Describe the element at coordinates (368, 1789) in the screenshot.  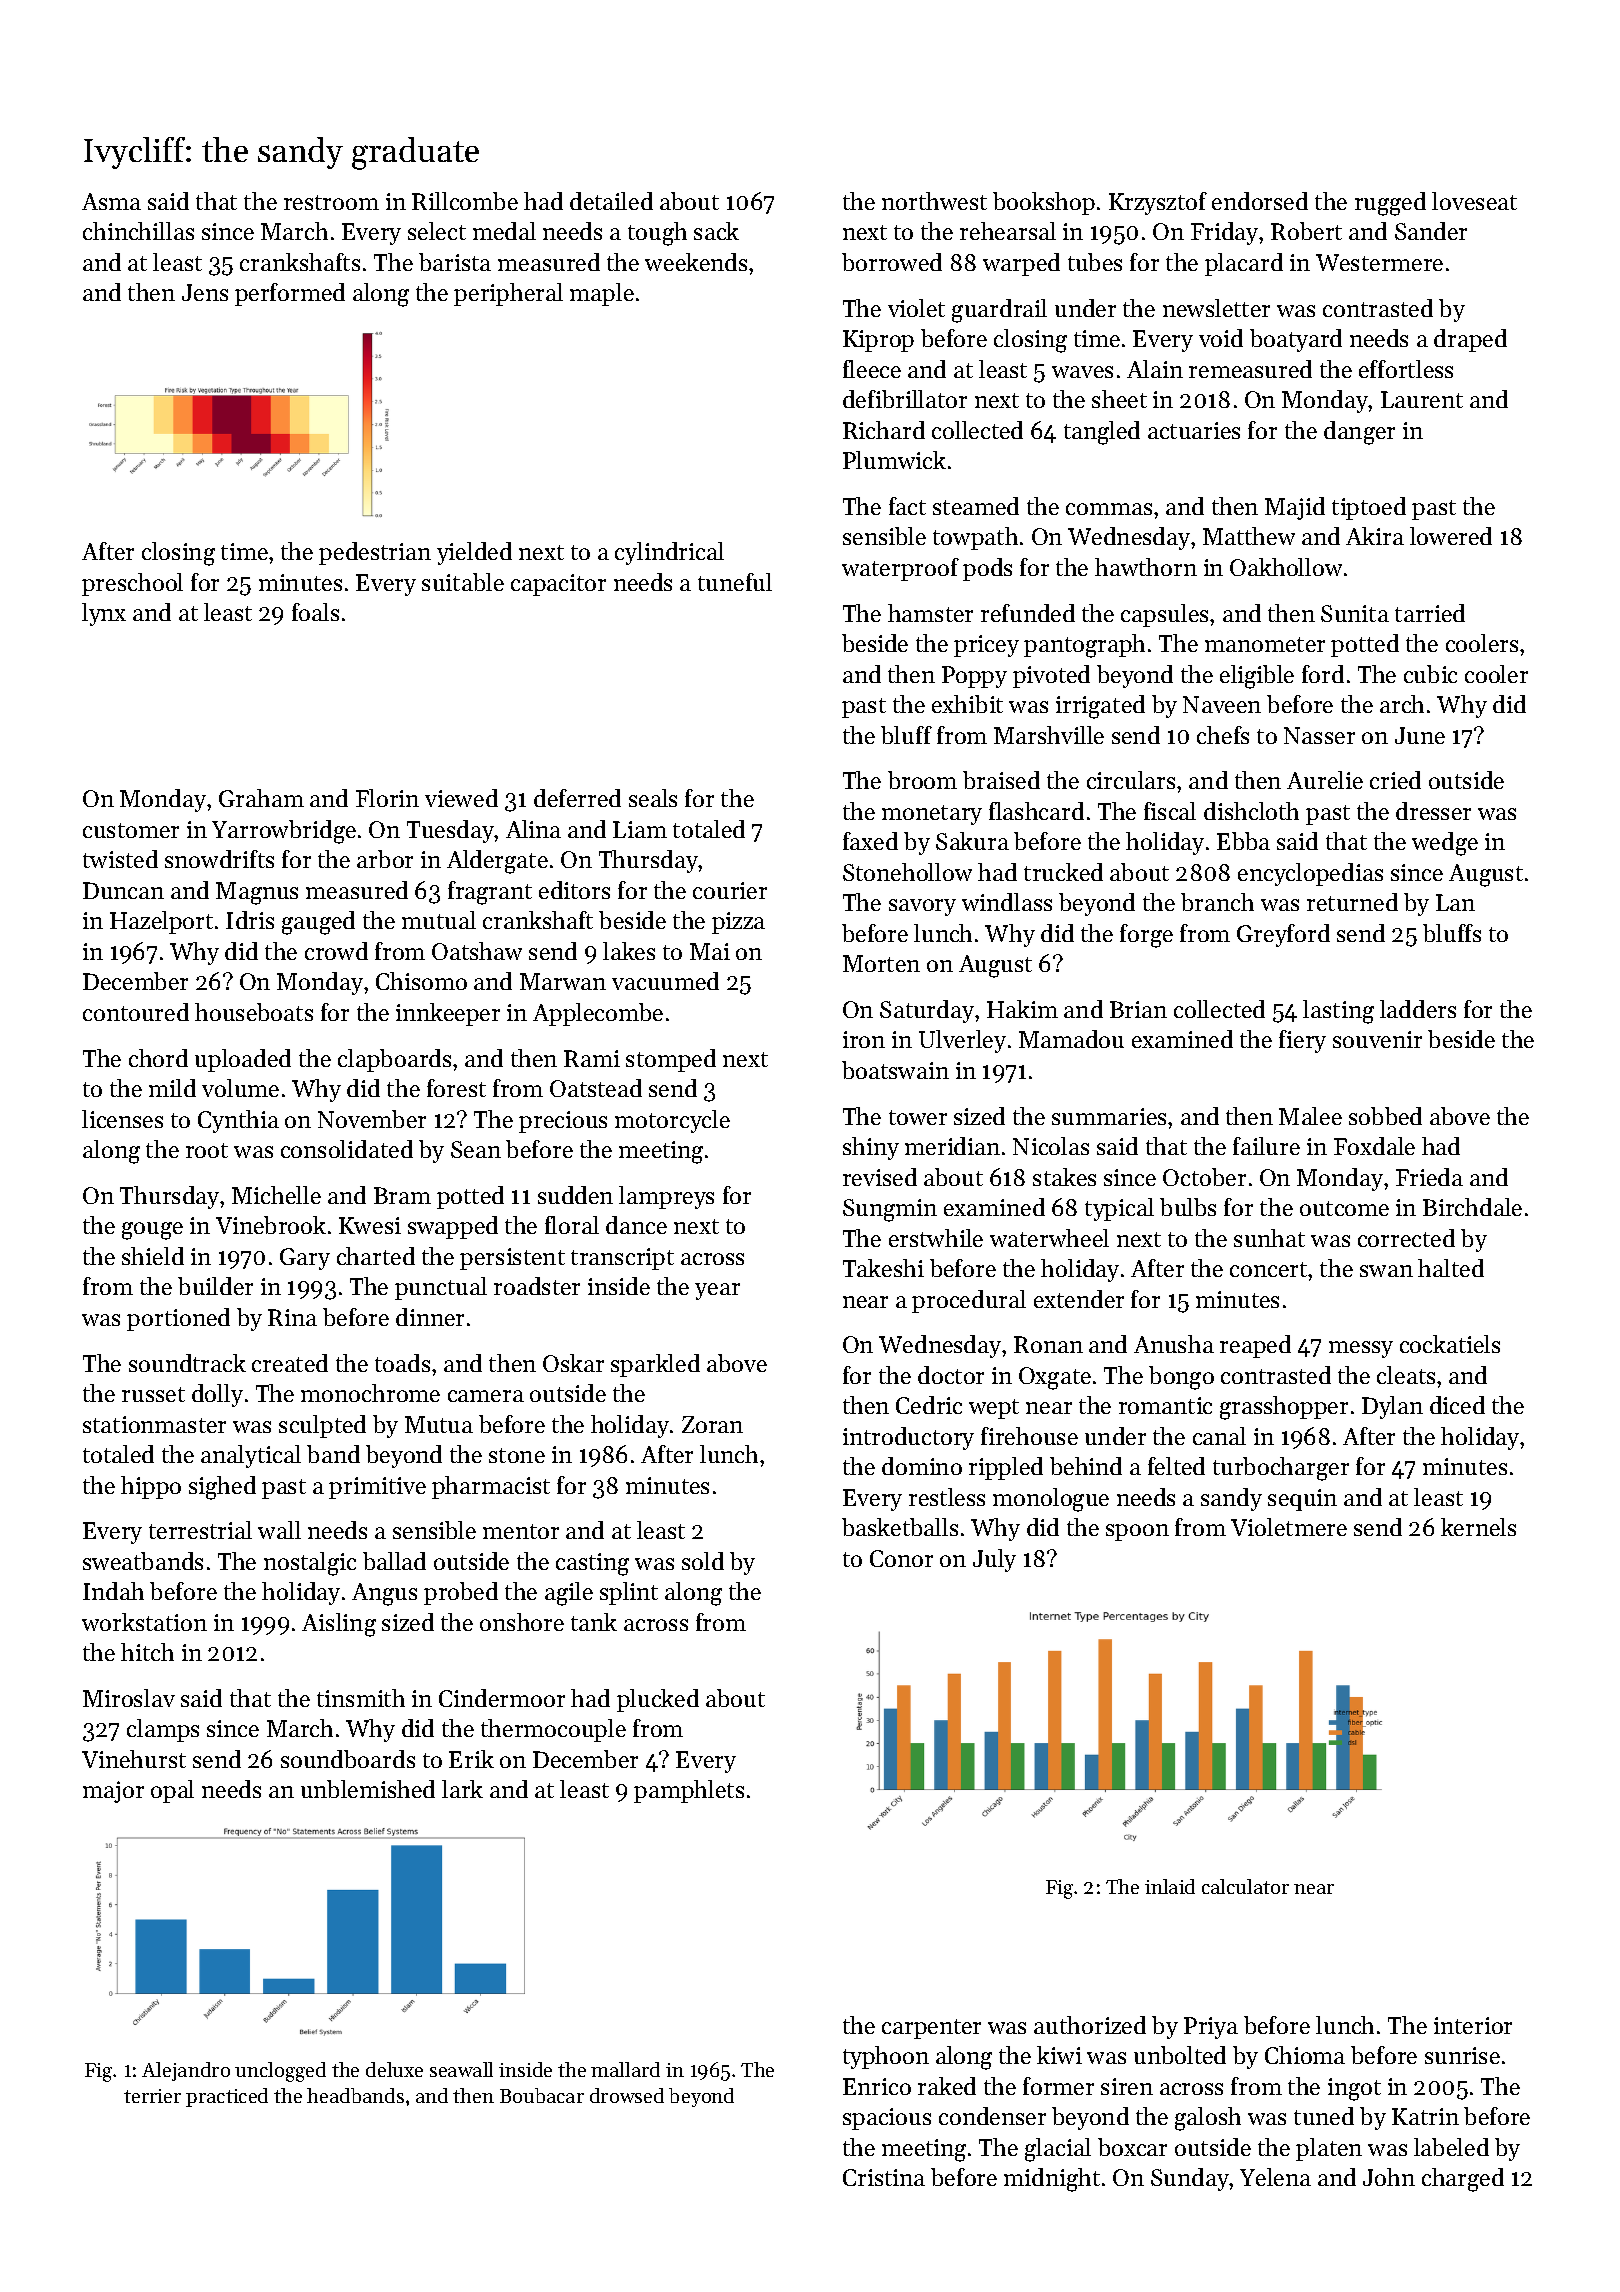
I see `unblemished` at that location.
